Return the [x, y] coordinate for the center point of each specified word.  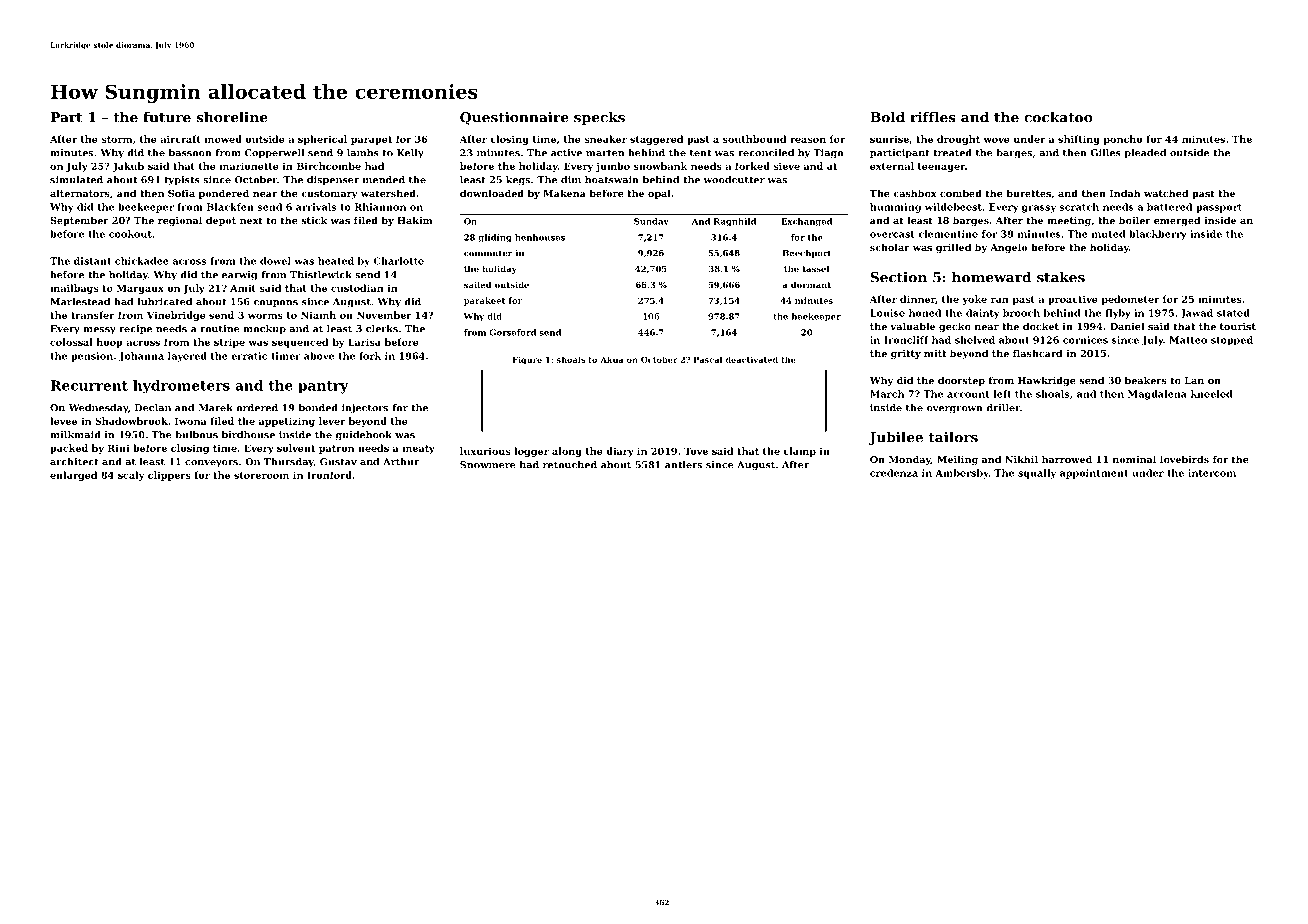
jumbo [613, 167]
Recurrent [89, 385]
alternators [80, 193]
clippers [169, 476]
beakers [1146, 380]
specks [599, 118]
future [167, 117]
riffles [933, 117]
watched [1166, 193]
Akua [611, 359]
